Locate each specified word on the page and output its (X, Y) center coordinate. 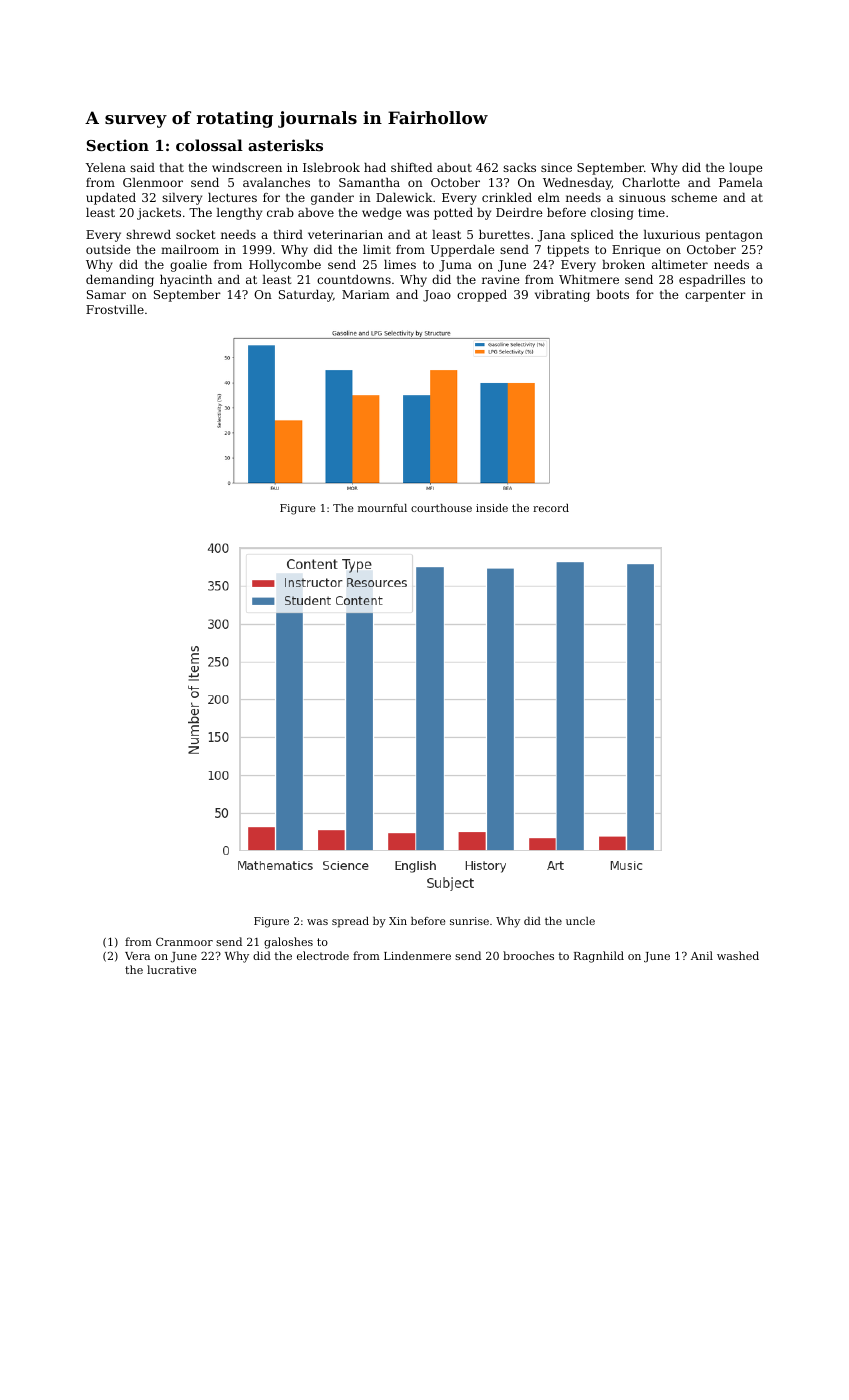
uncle (580, 921)
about (454, 167)
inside (492, 508)
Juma (455, 266)
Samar (106, 294)
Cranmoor (184, 941)
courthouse (441, 508)
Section (118, 145)
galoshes (288, 943)
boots (612, 294)
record (551, 508)
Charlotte (651, 182)
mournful (382, 508)
